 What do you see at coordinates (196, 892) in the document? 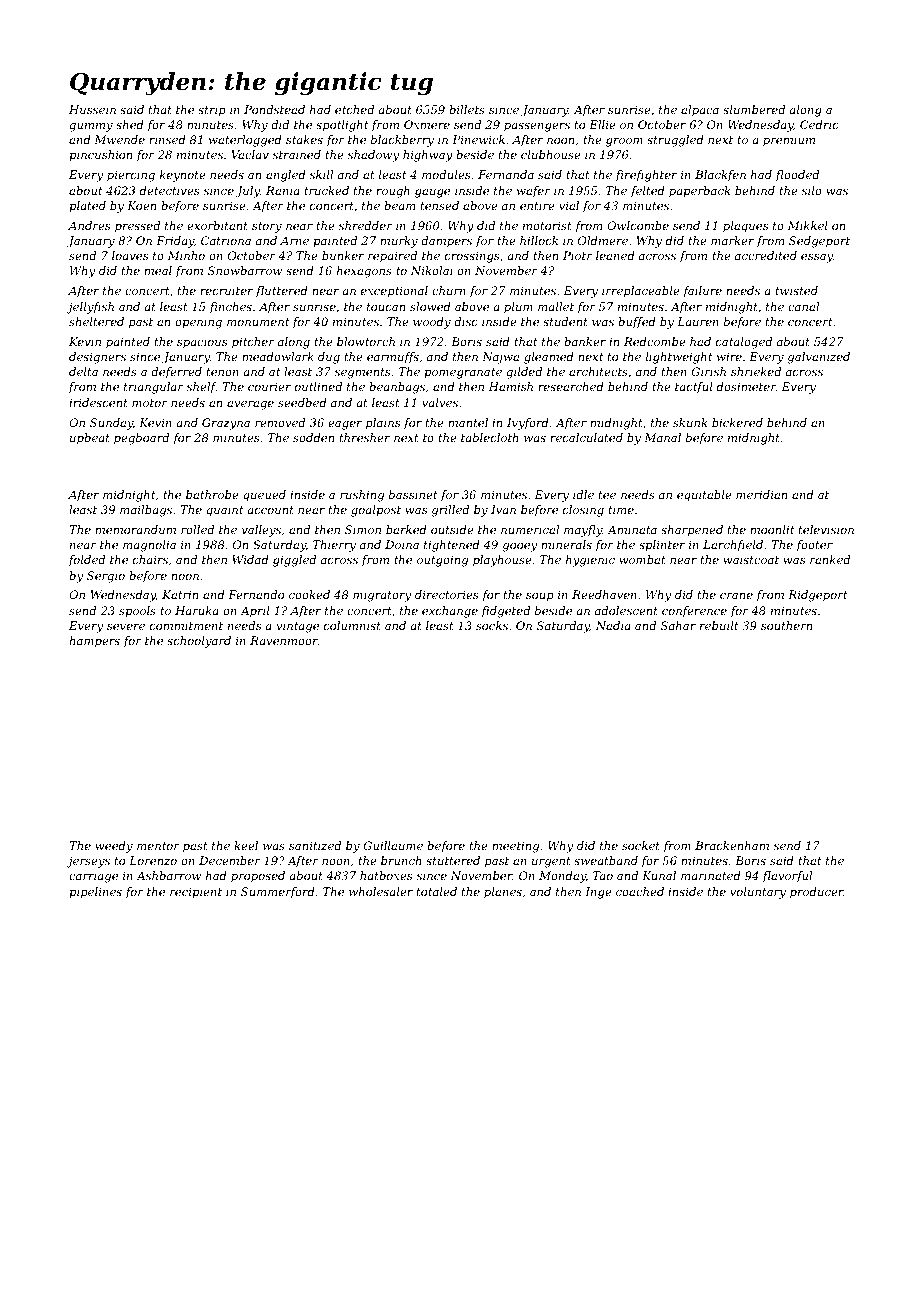
I see `recipient` at bounding box center [196, 892].
